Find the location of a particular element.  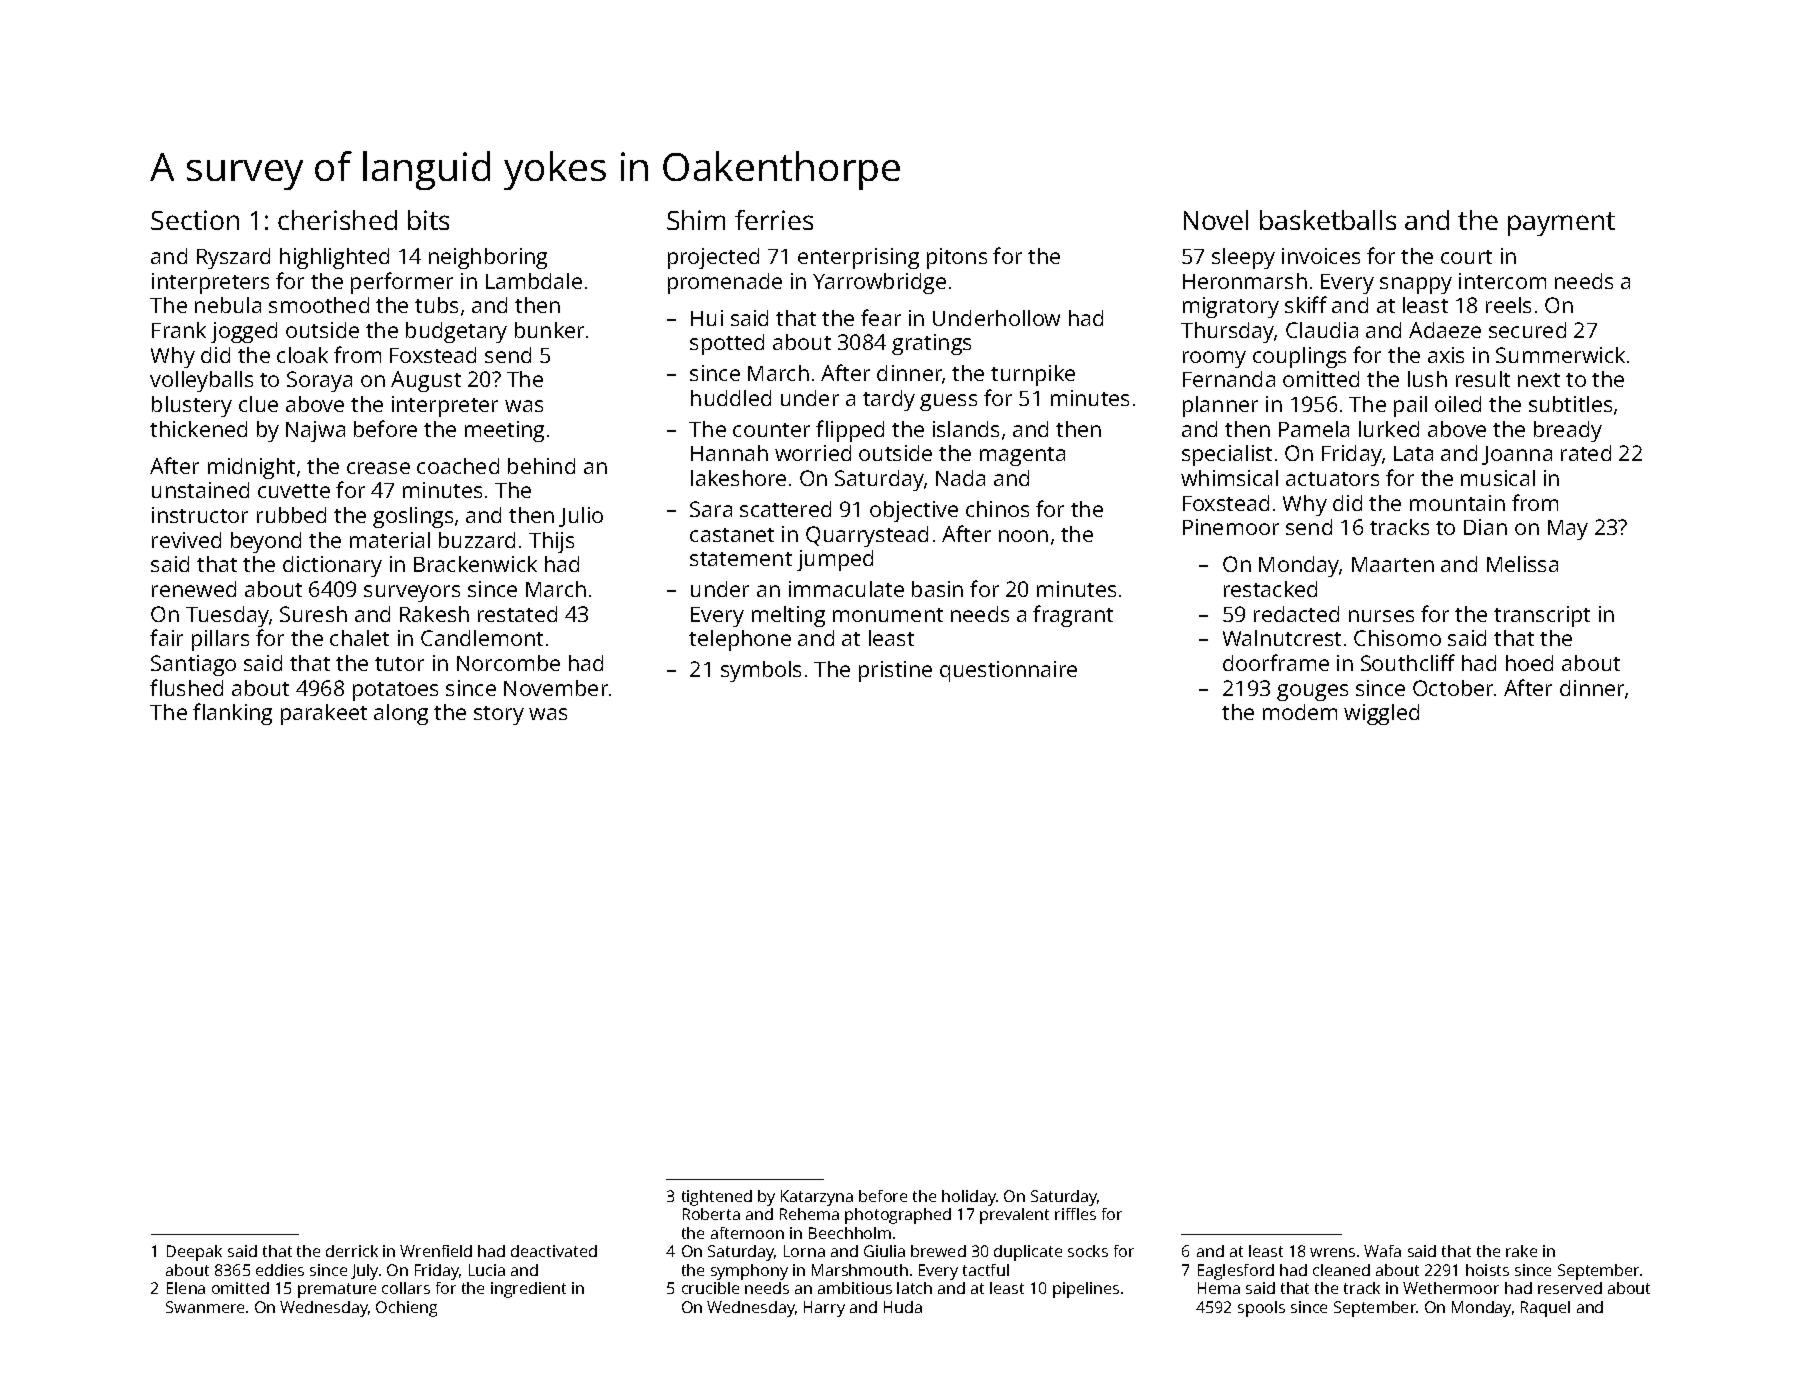

duplicate is located at coordinates (1028, 1253).
